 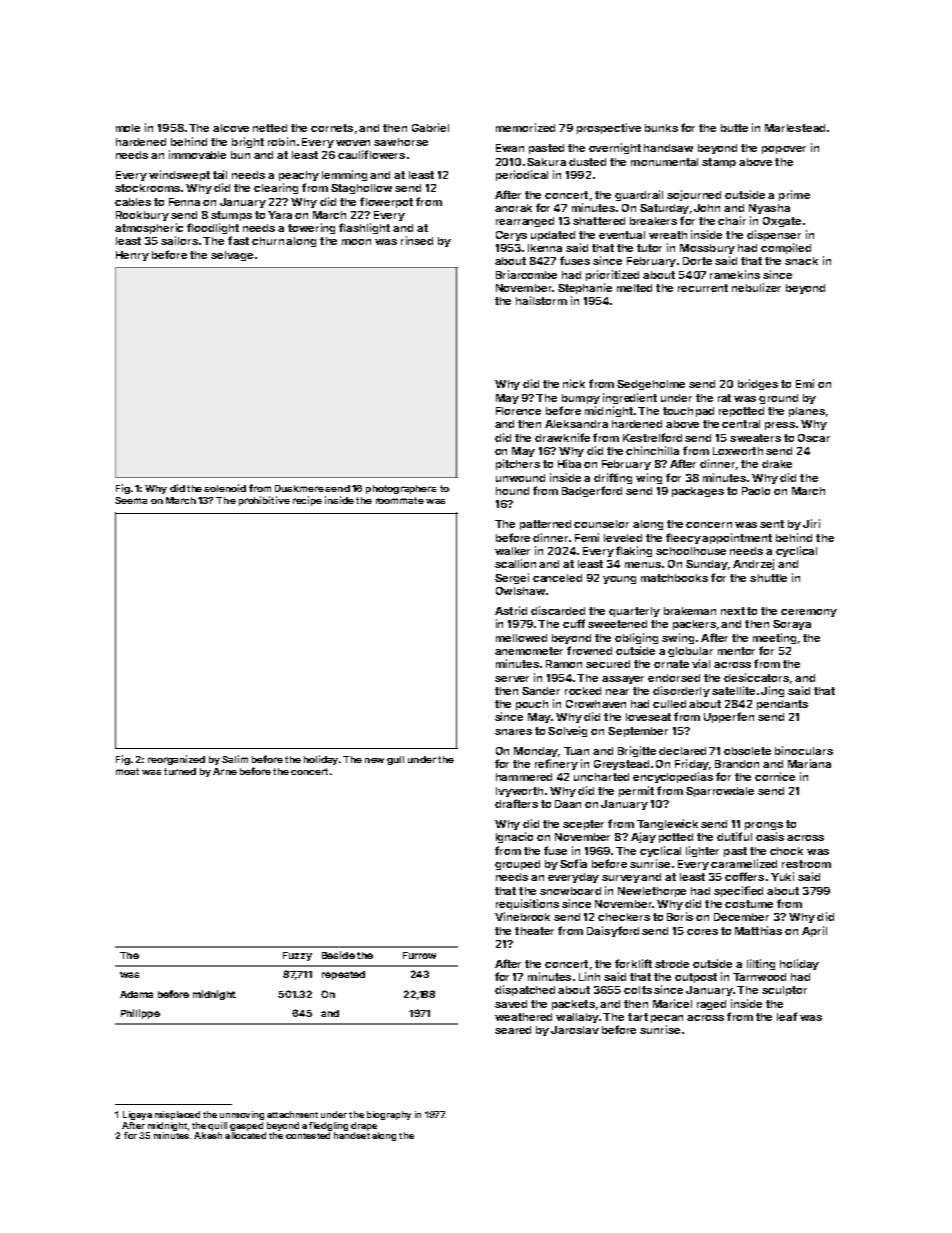 I want to click on mole, so click(x=128, y=128).
